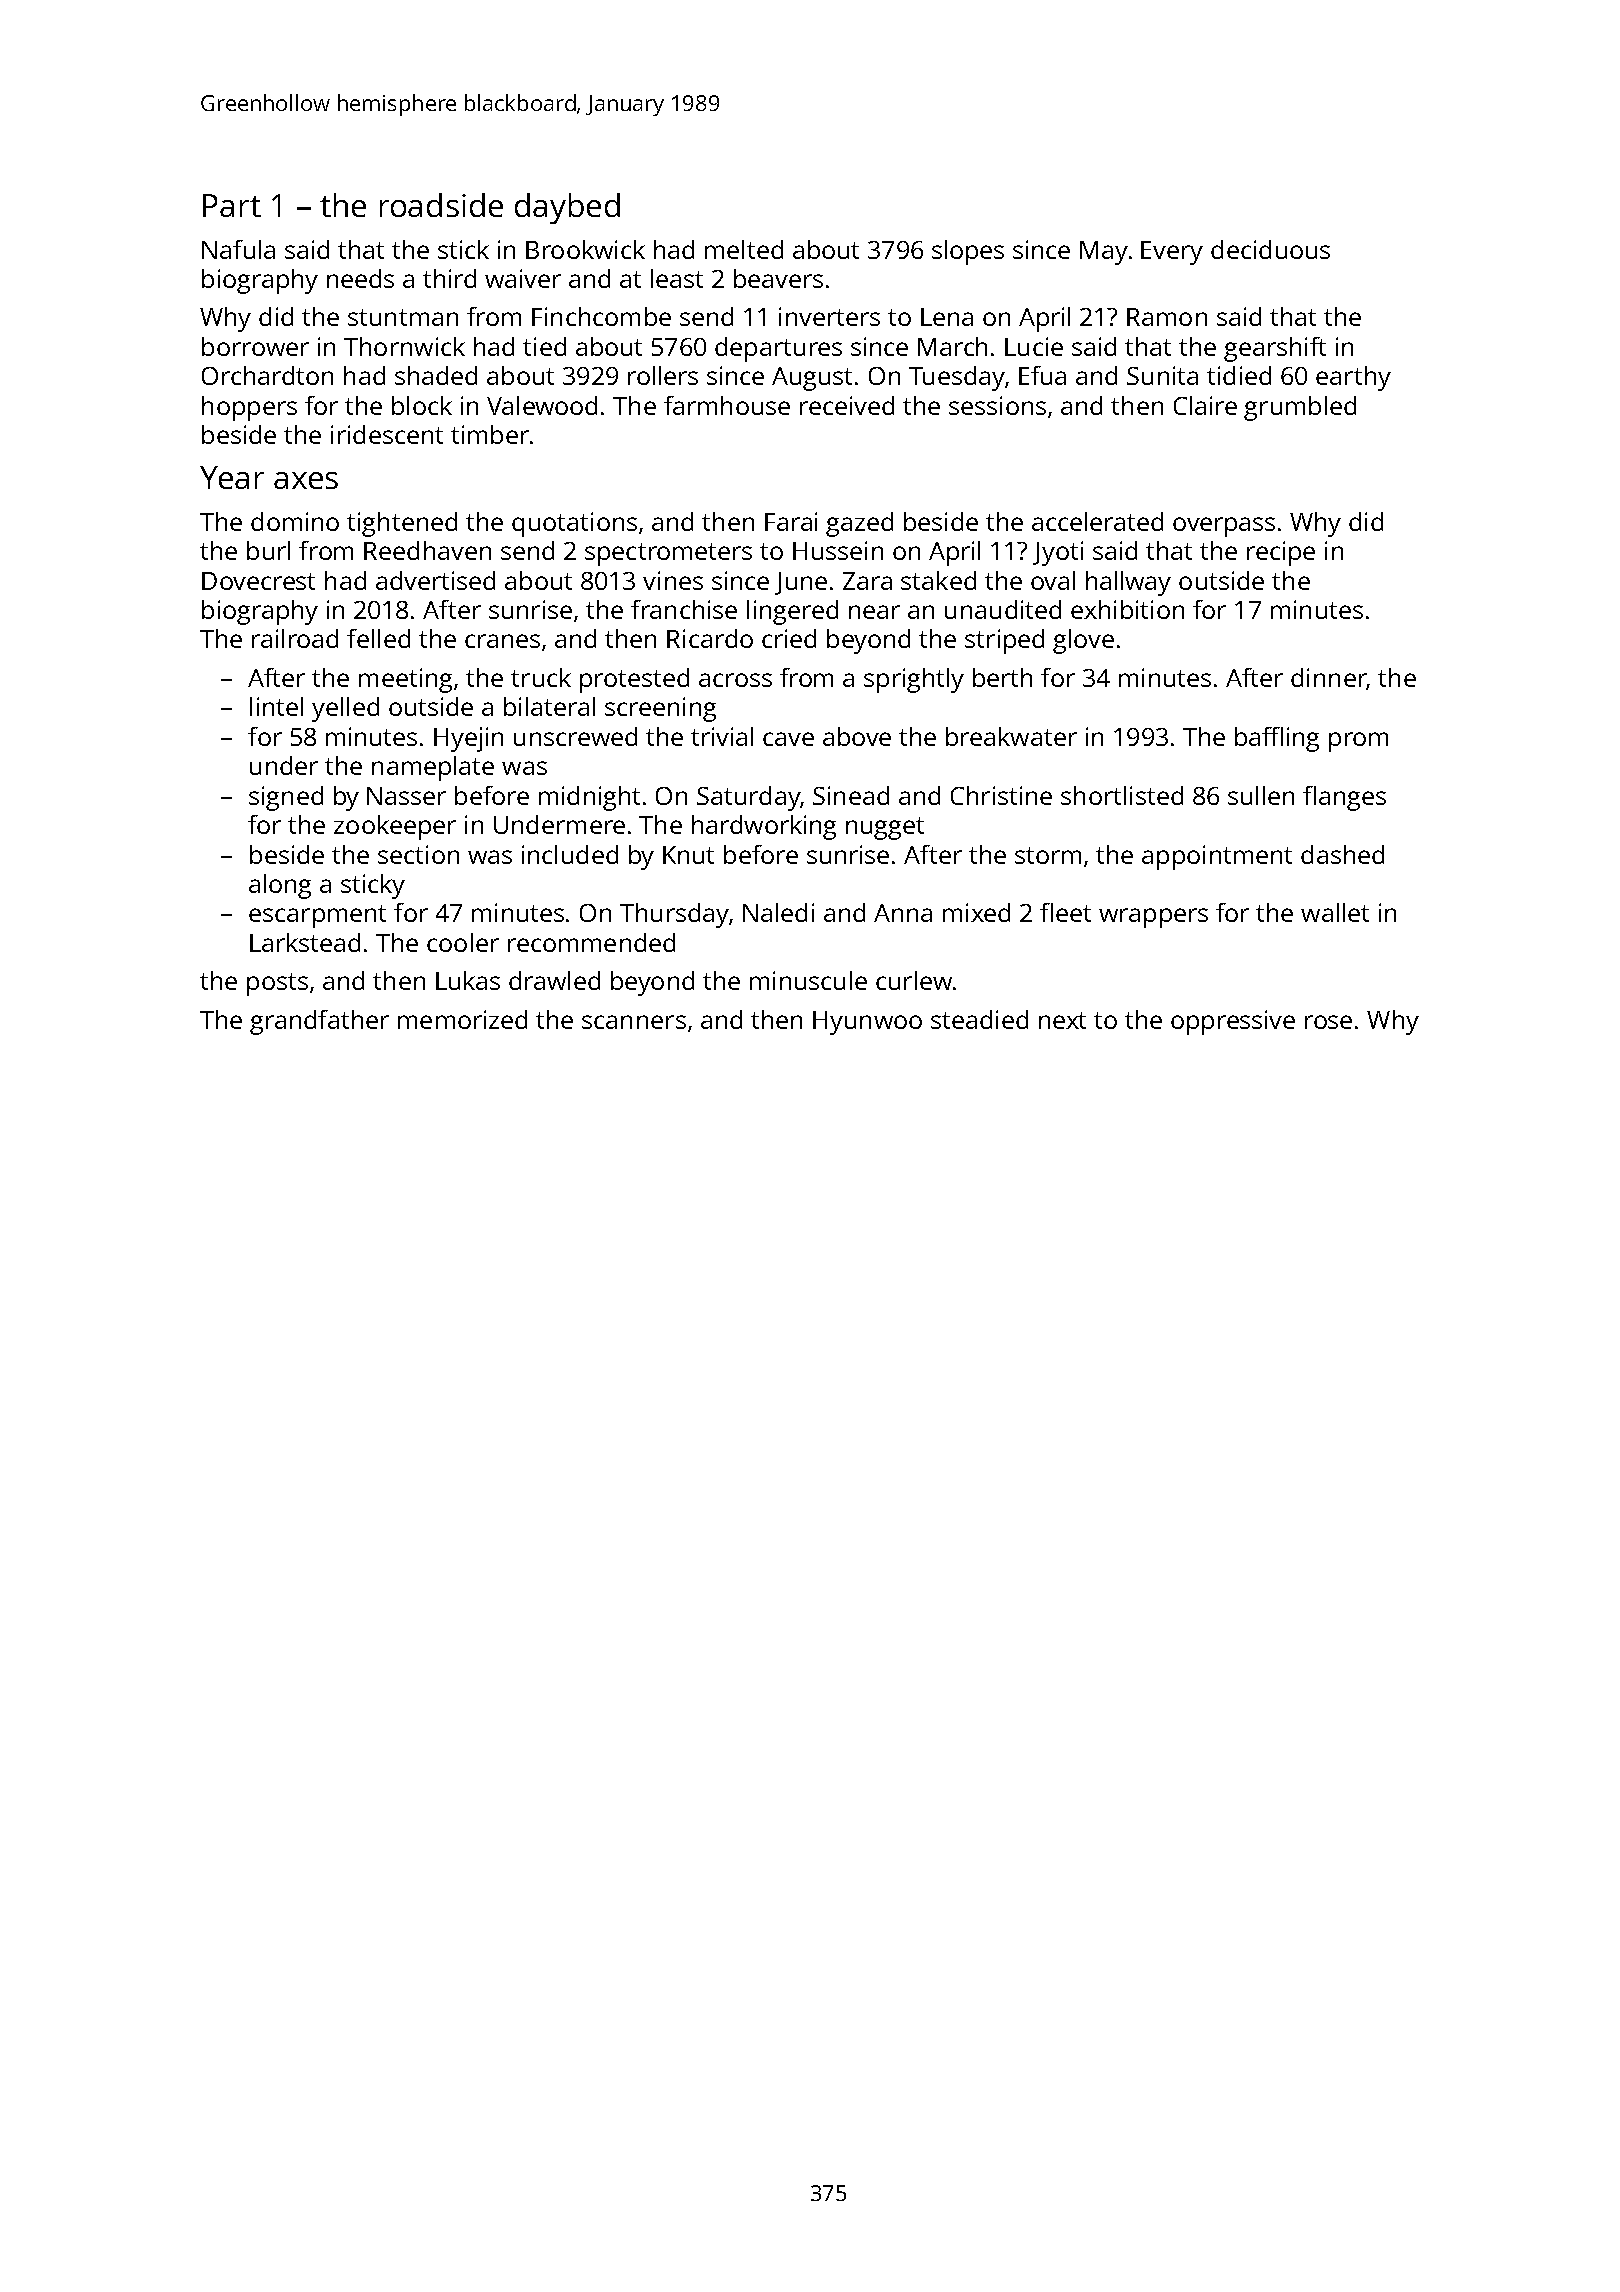 The height and width of the document is (2292, 1620). What do you see at coordinates (1153, 918) in the document?
I see `wrappers` at bounding box center [1153, 918].
